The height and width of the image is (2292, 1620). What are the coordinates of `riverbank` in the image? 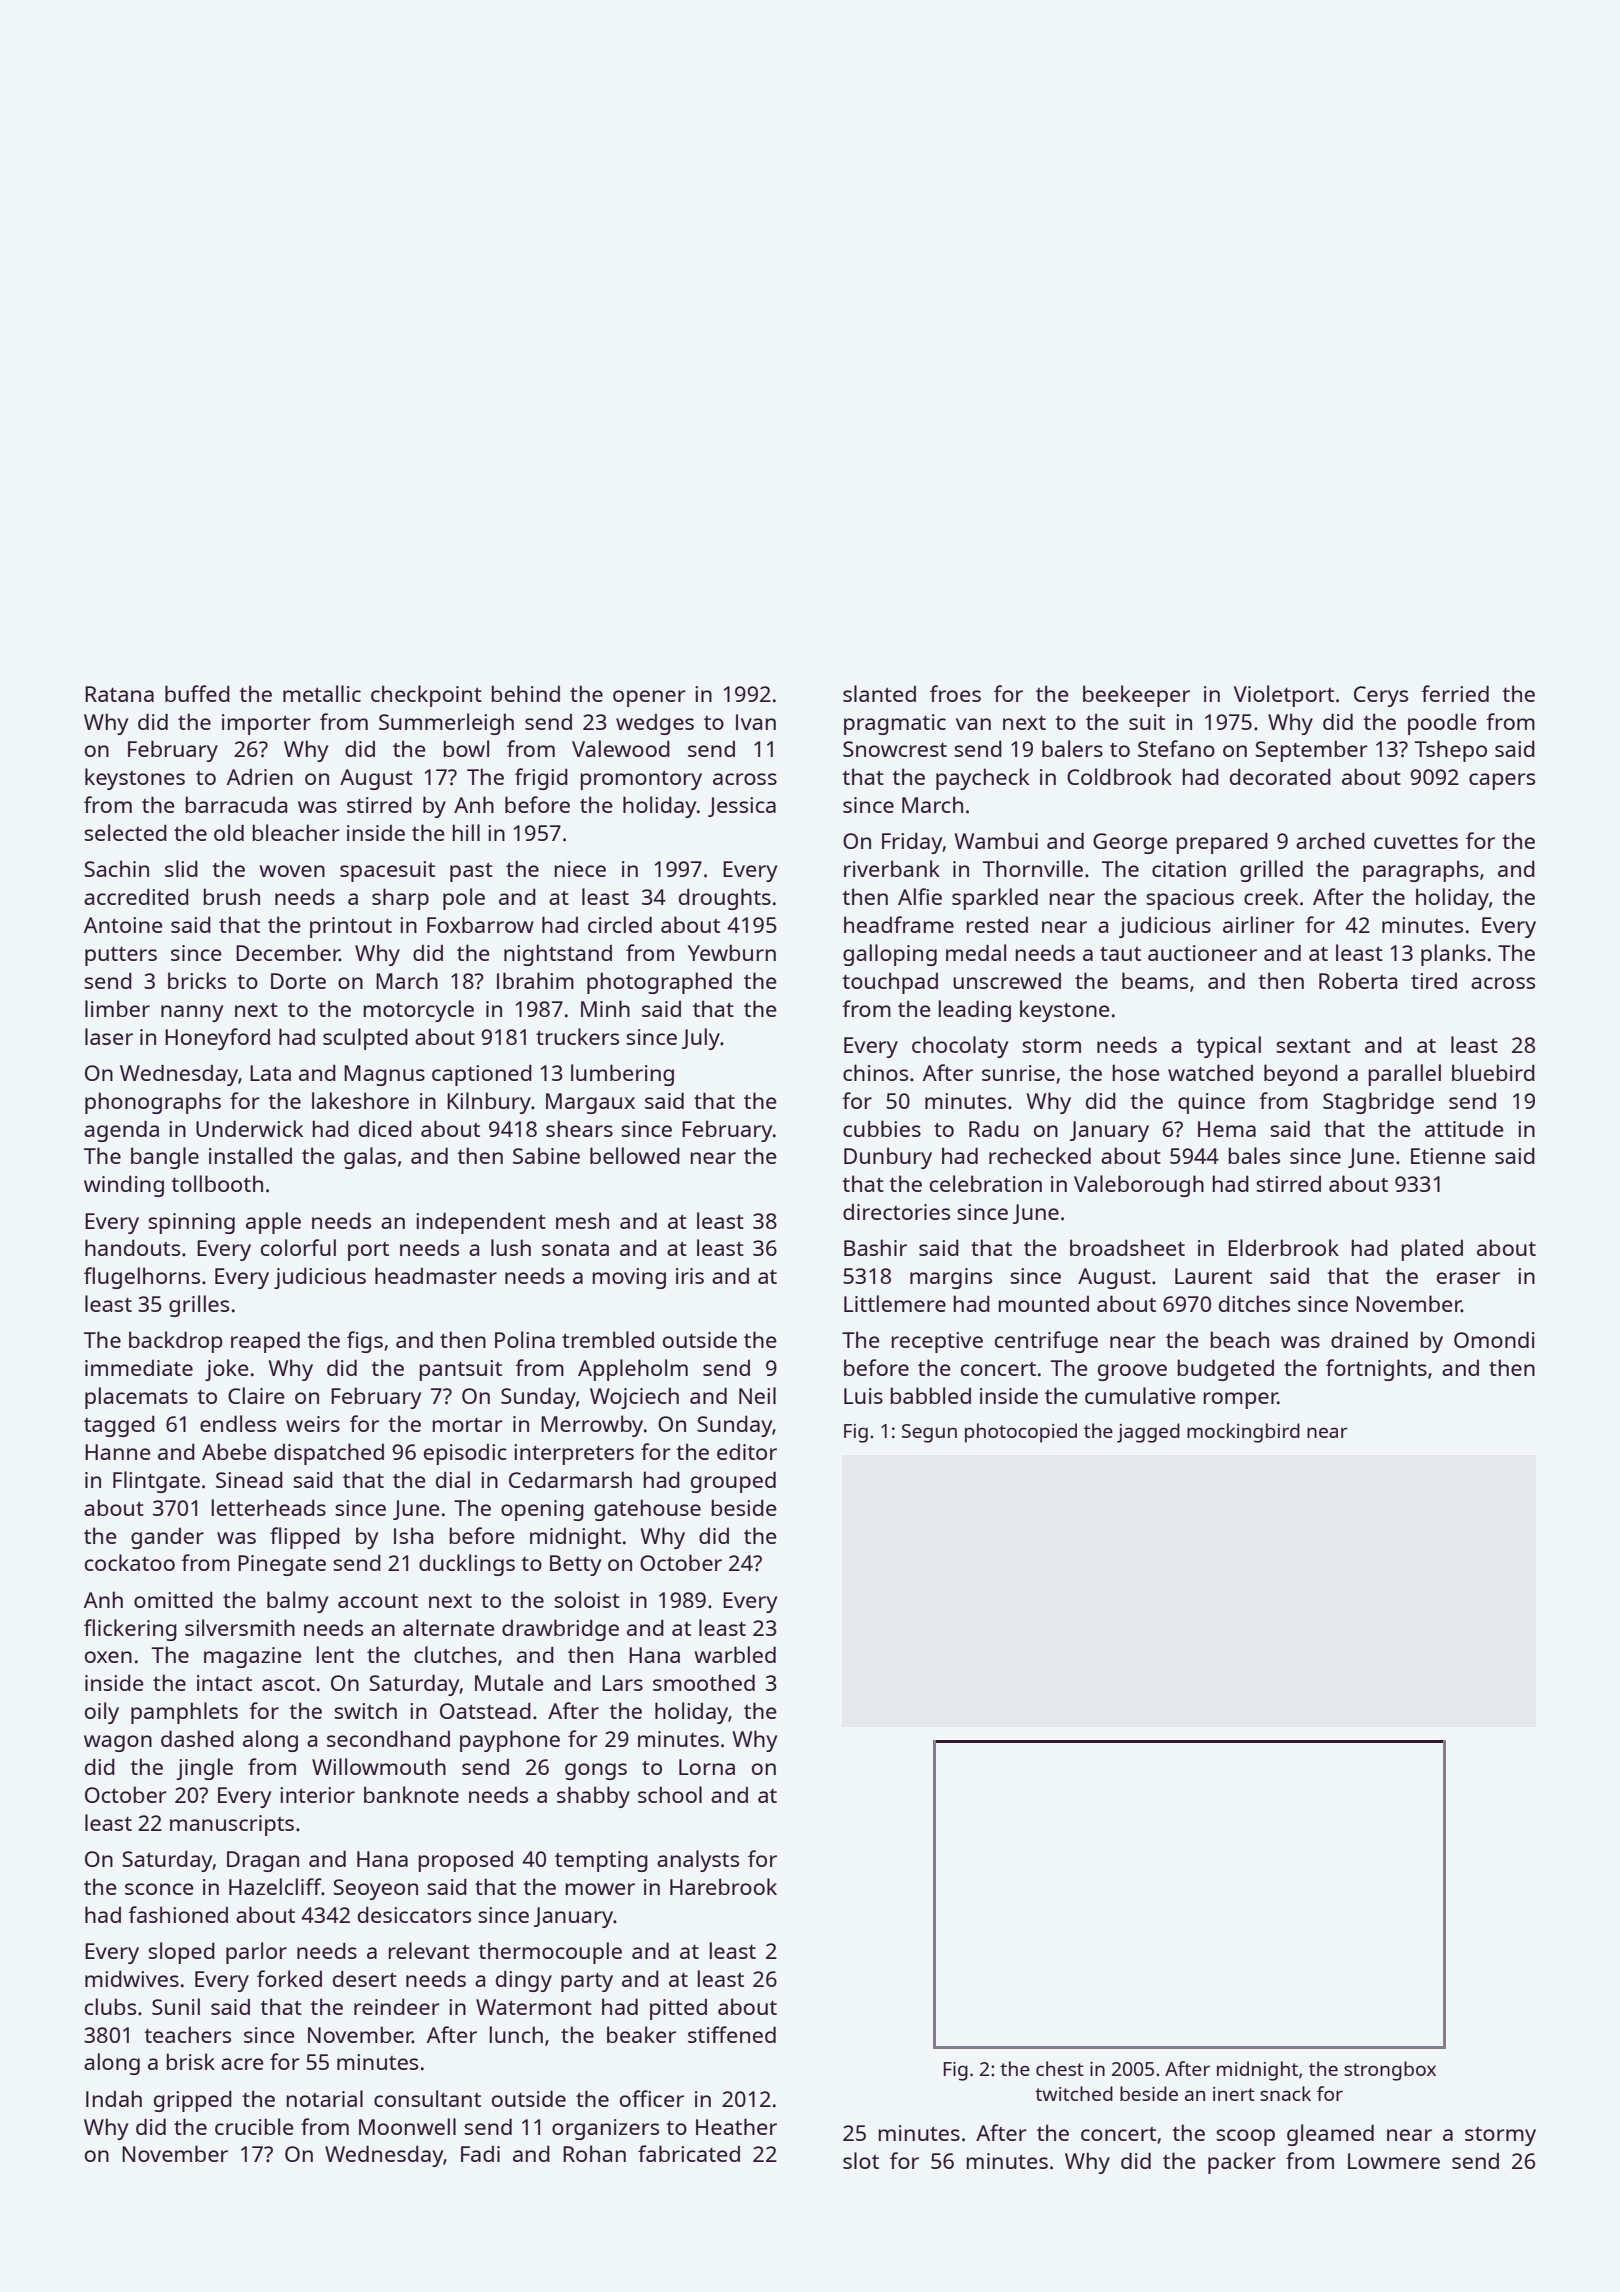 It's located at (892, 868).
